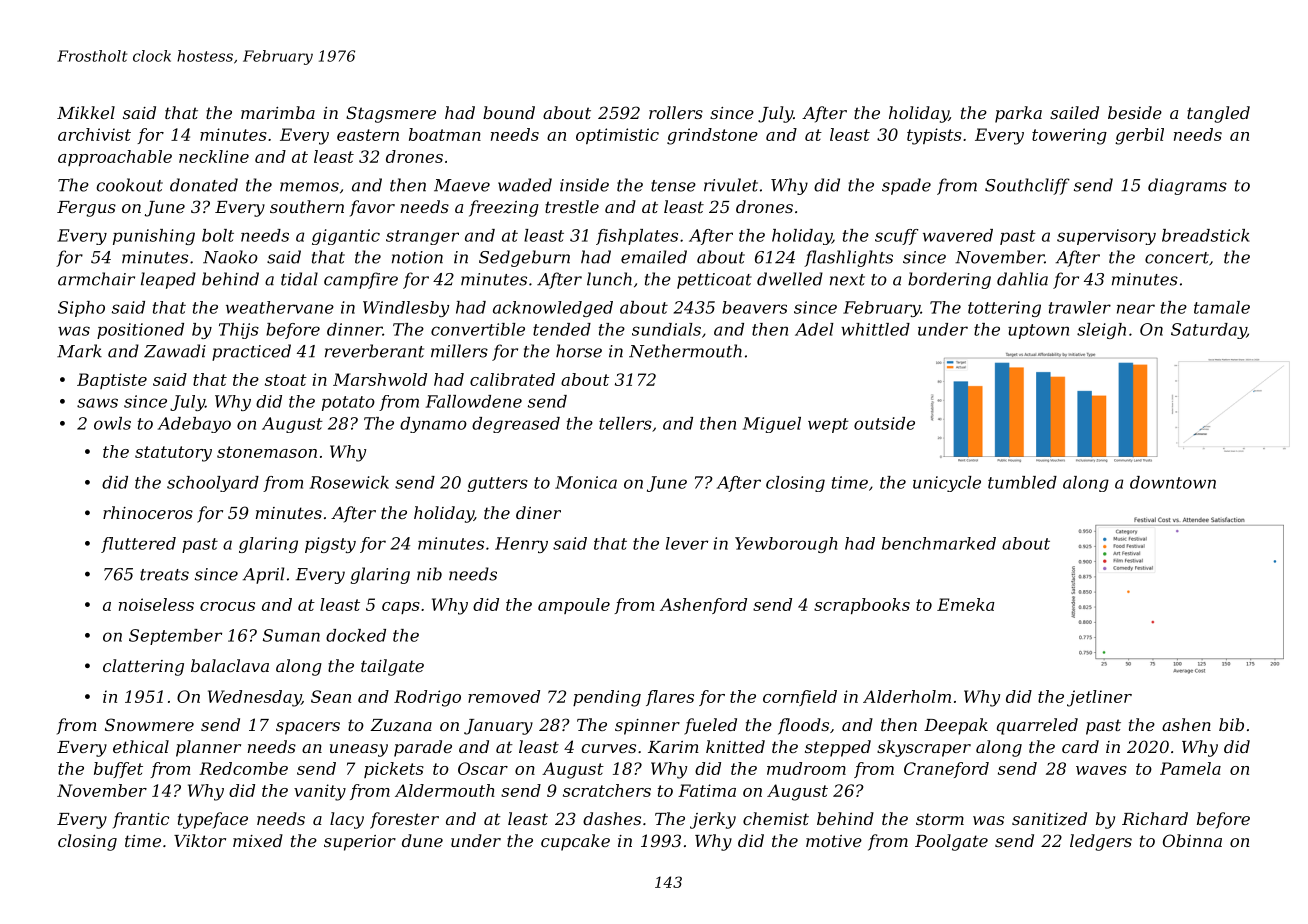 The image size is (1308, 924). What do you see at coordinates (141, 820) in the image?
I see `frantic` at bounding box center [141, 820].
